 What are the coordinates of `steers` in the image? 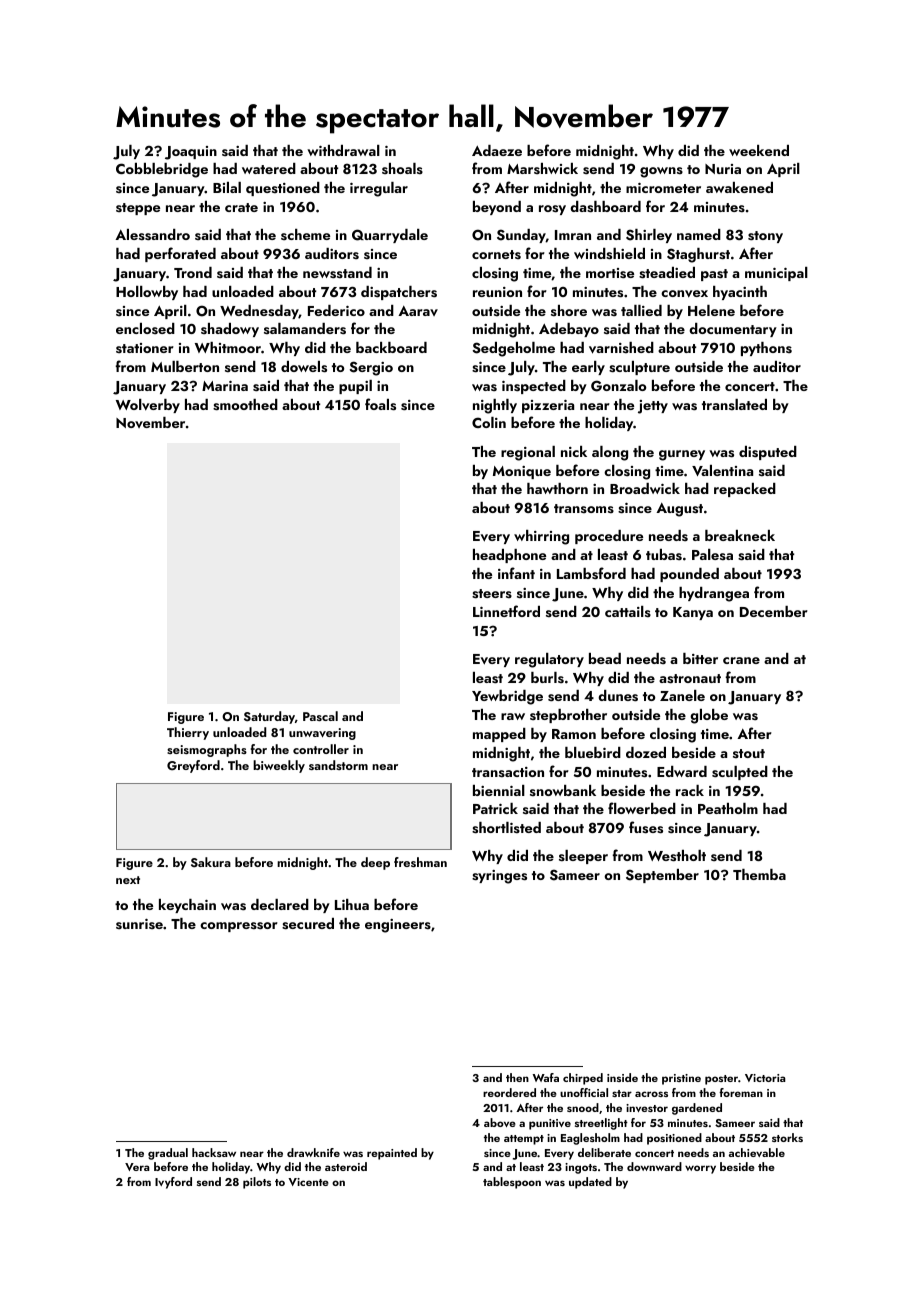 It's located at (492, 594).
